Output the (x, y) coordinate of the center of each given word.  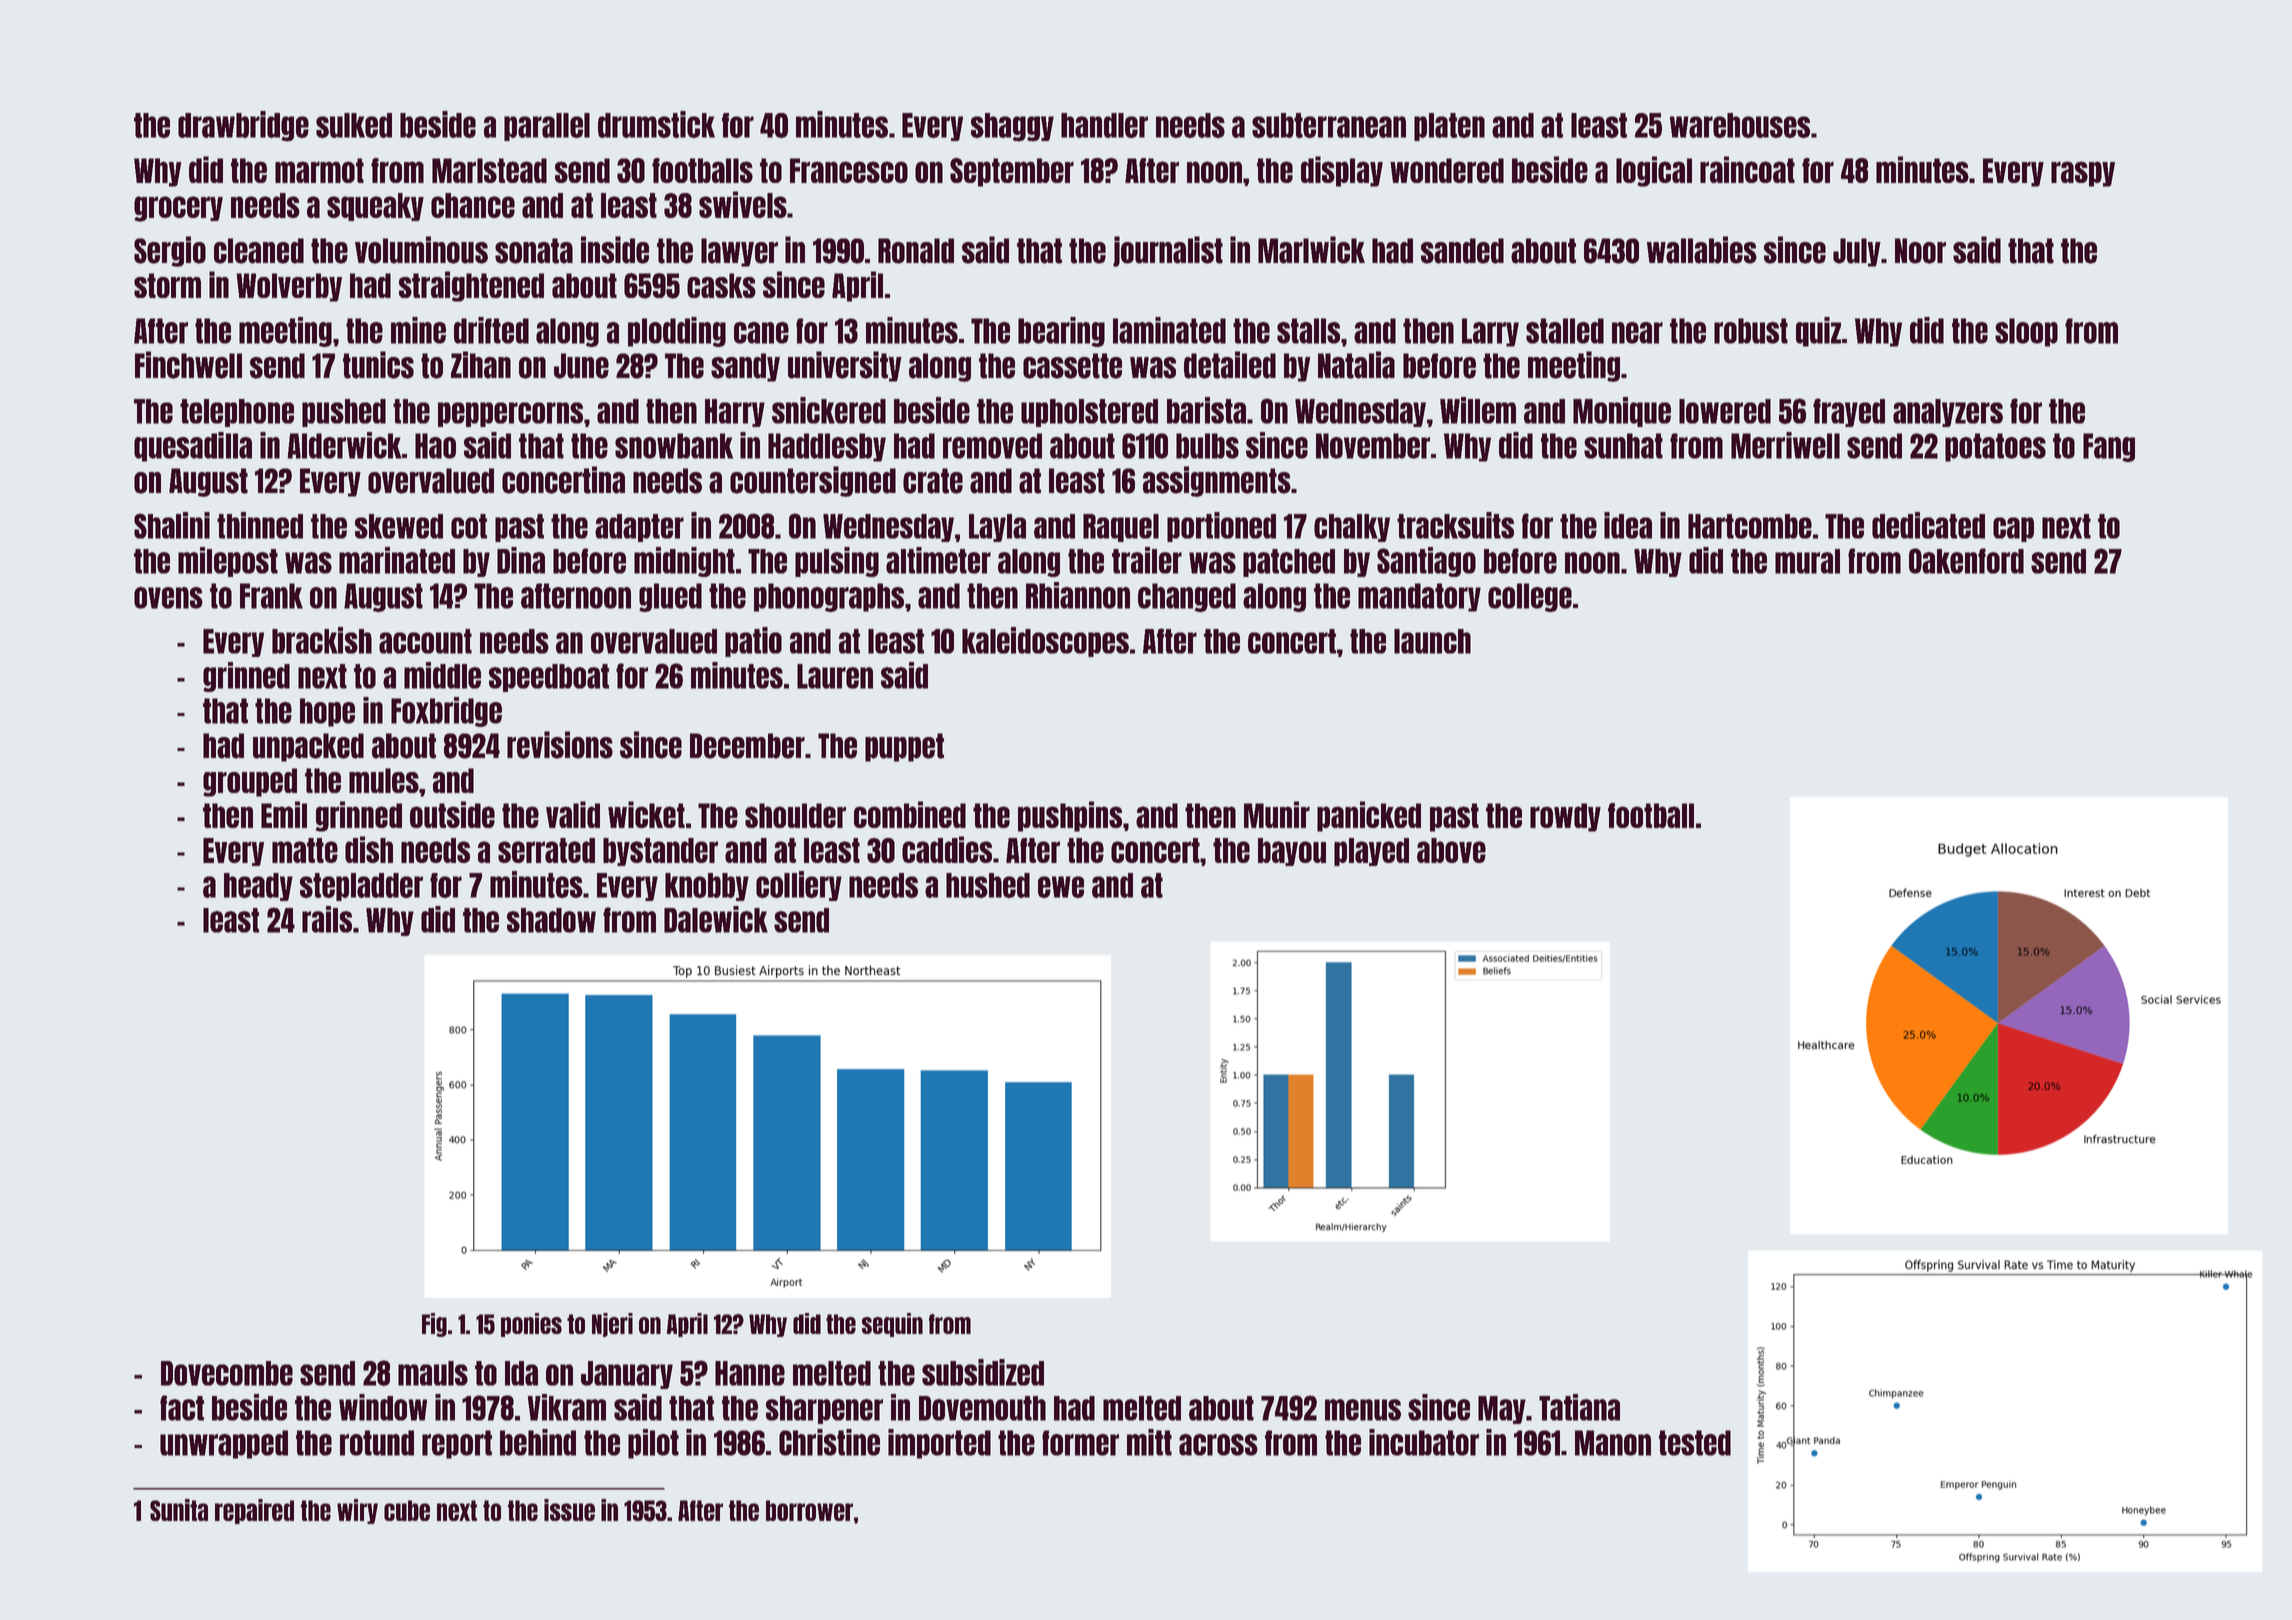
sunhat (1623, 446)
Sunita (179, 1510)
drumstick (656, 124)
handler (1104, 125)
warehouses (1740, 125)
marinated (397, 560)
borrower (809, 1510)
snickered (829, 410)
